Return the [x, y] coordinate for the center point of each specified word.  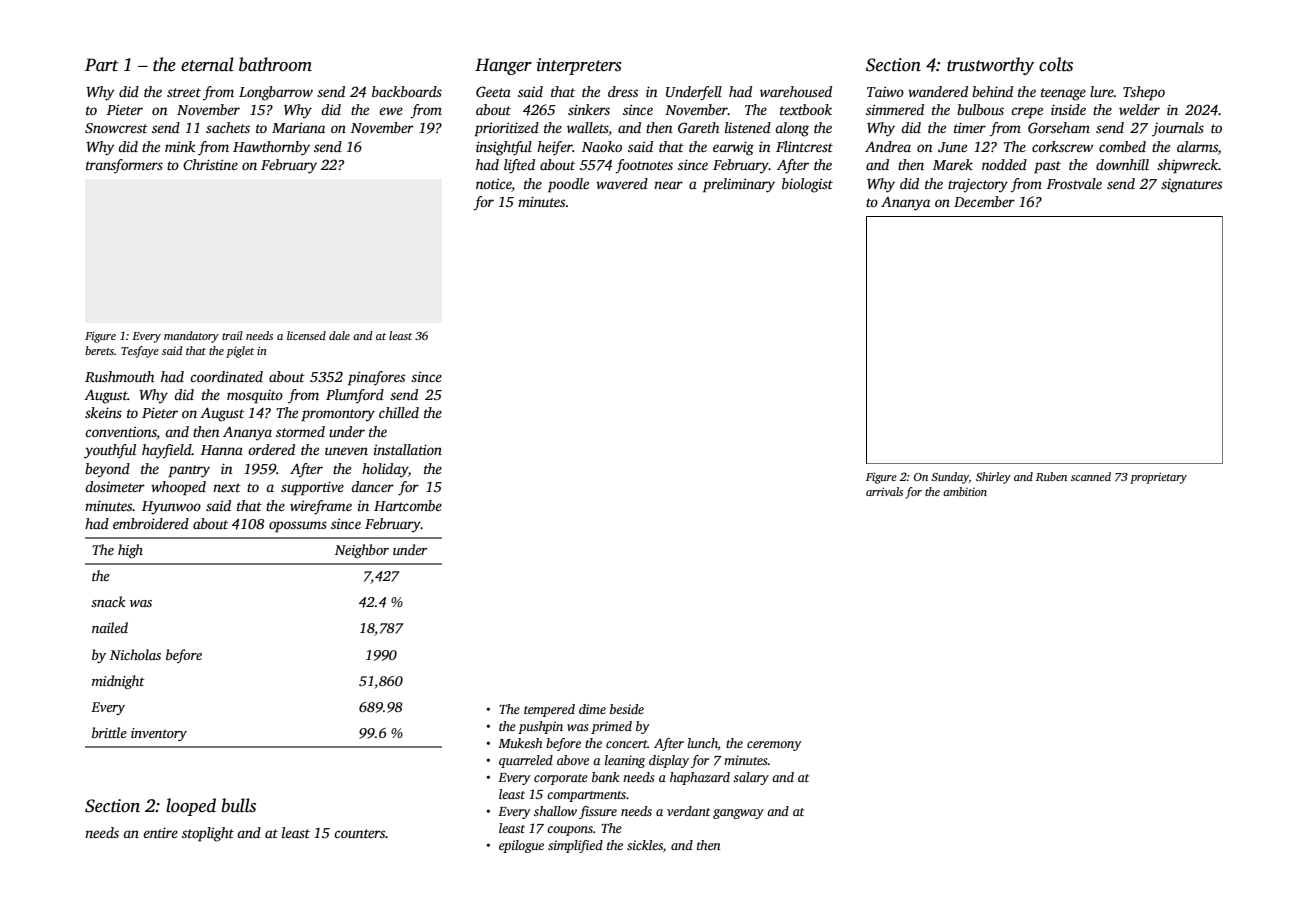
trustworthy [990, 66]
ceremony [774, 746]
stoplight [208, 834]
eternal [207, 64]
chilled [399, 412]
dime [592, 709]
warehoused [796, 91]
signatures [1191, 186]
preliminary [739, 185]
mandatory [191, 337]
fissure [598, 812]
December [984, 201]
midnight [118, 682]
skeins [103, 412]
